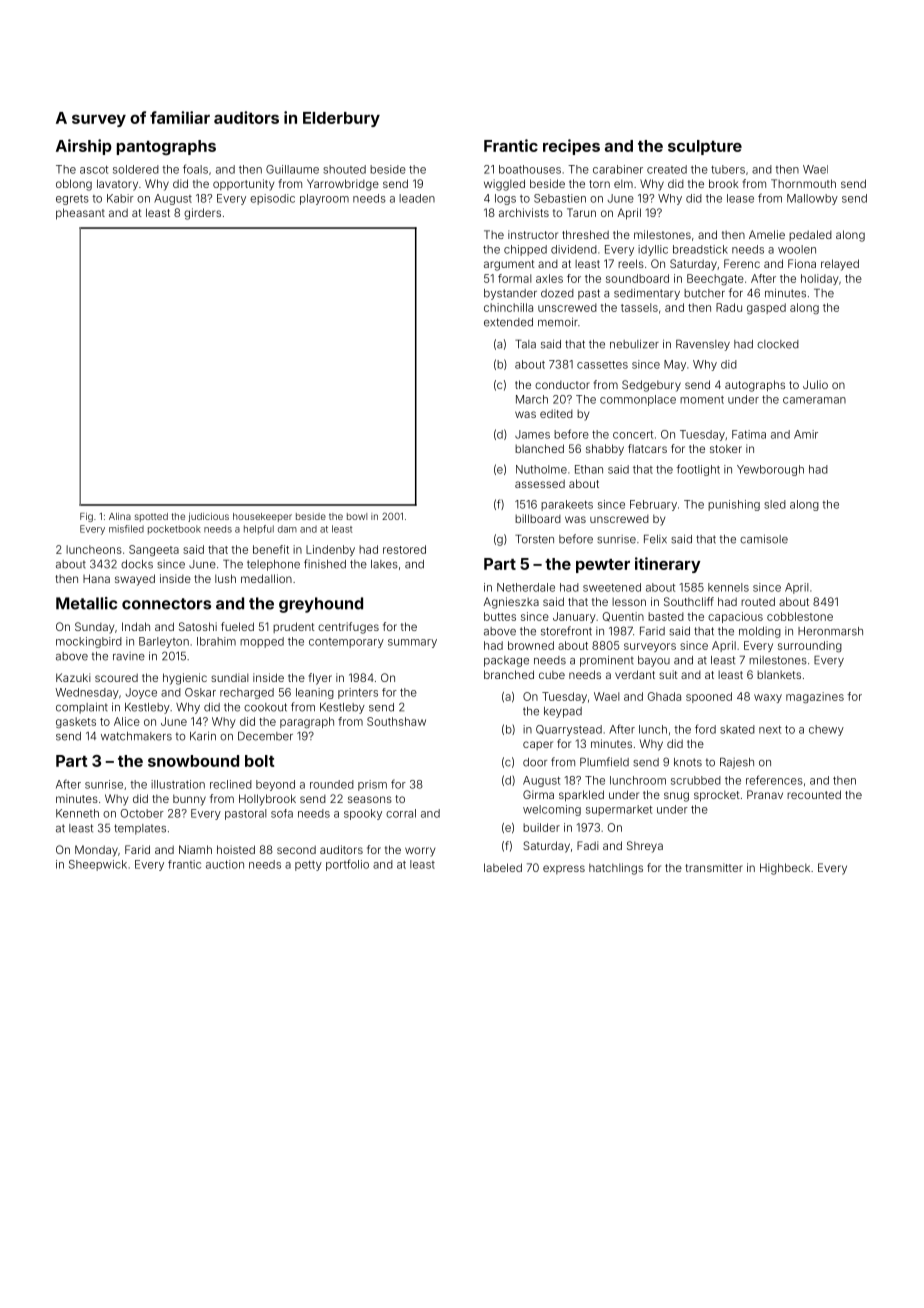 This screenshot has width=924, height=1308. What do you see at coordinates (538, 745) in the screenshot?
I see `caper` at bounding box center [538, 745].
